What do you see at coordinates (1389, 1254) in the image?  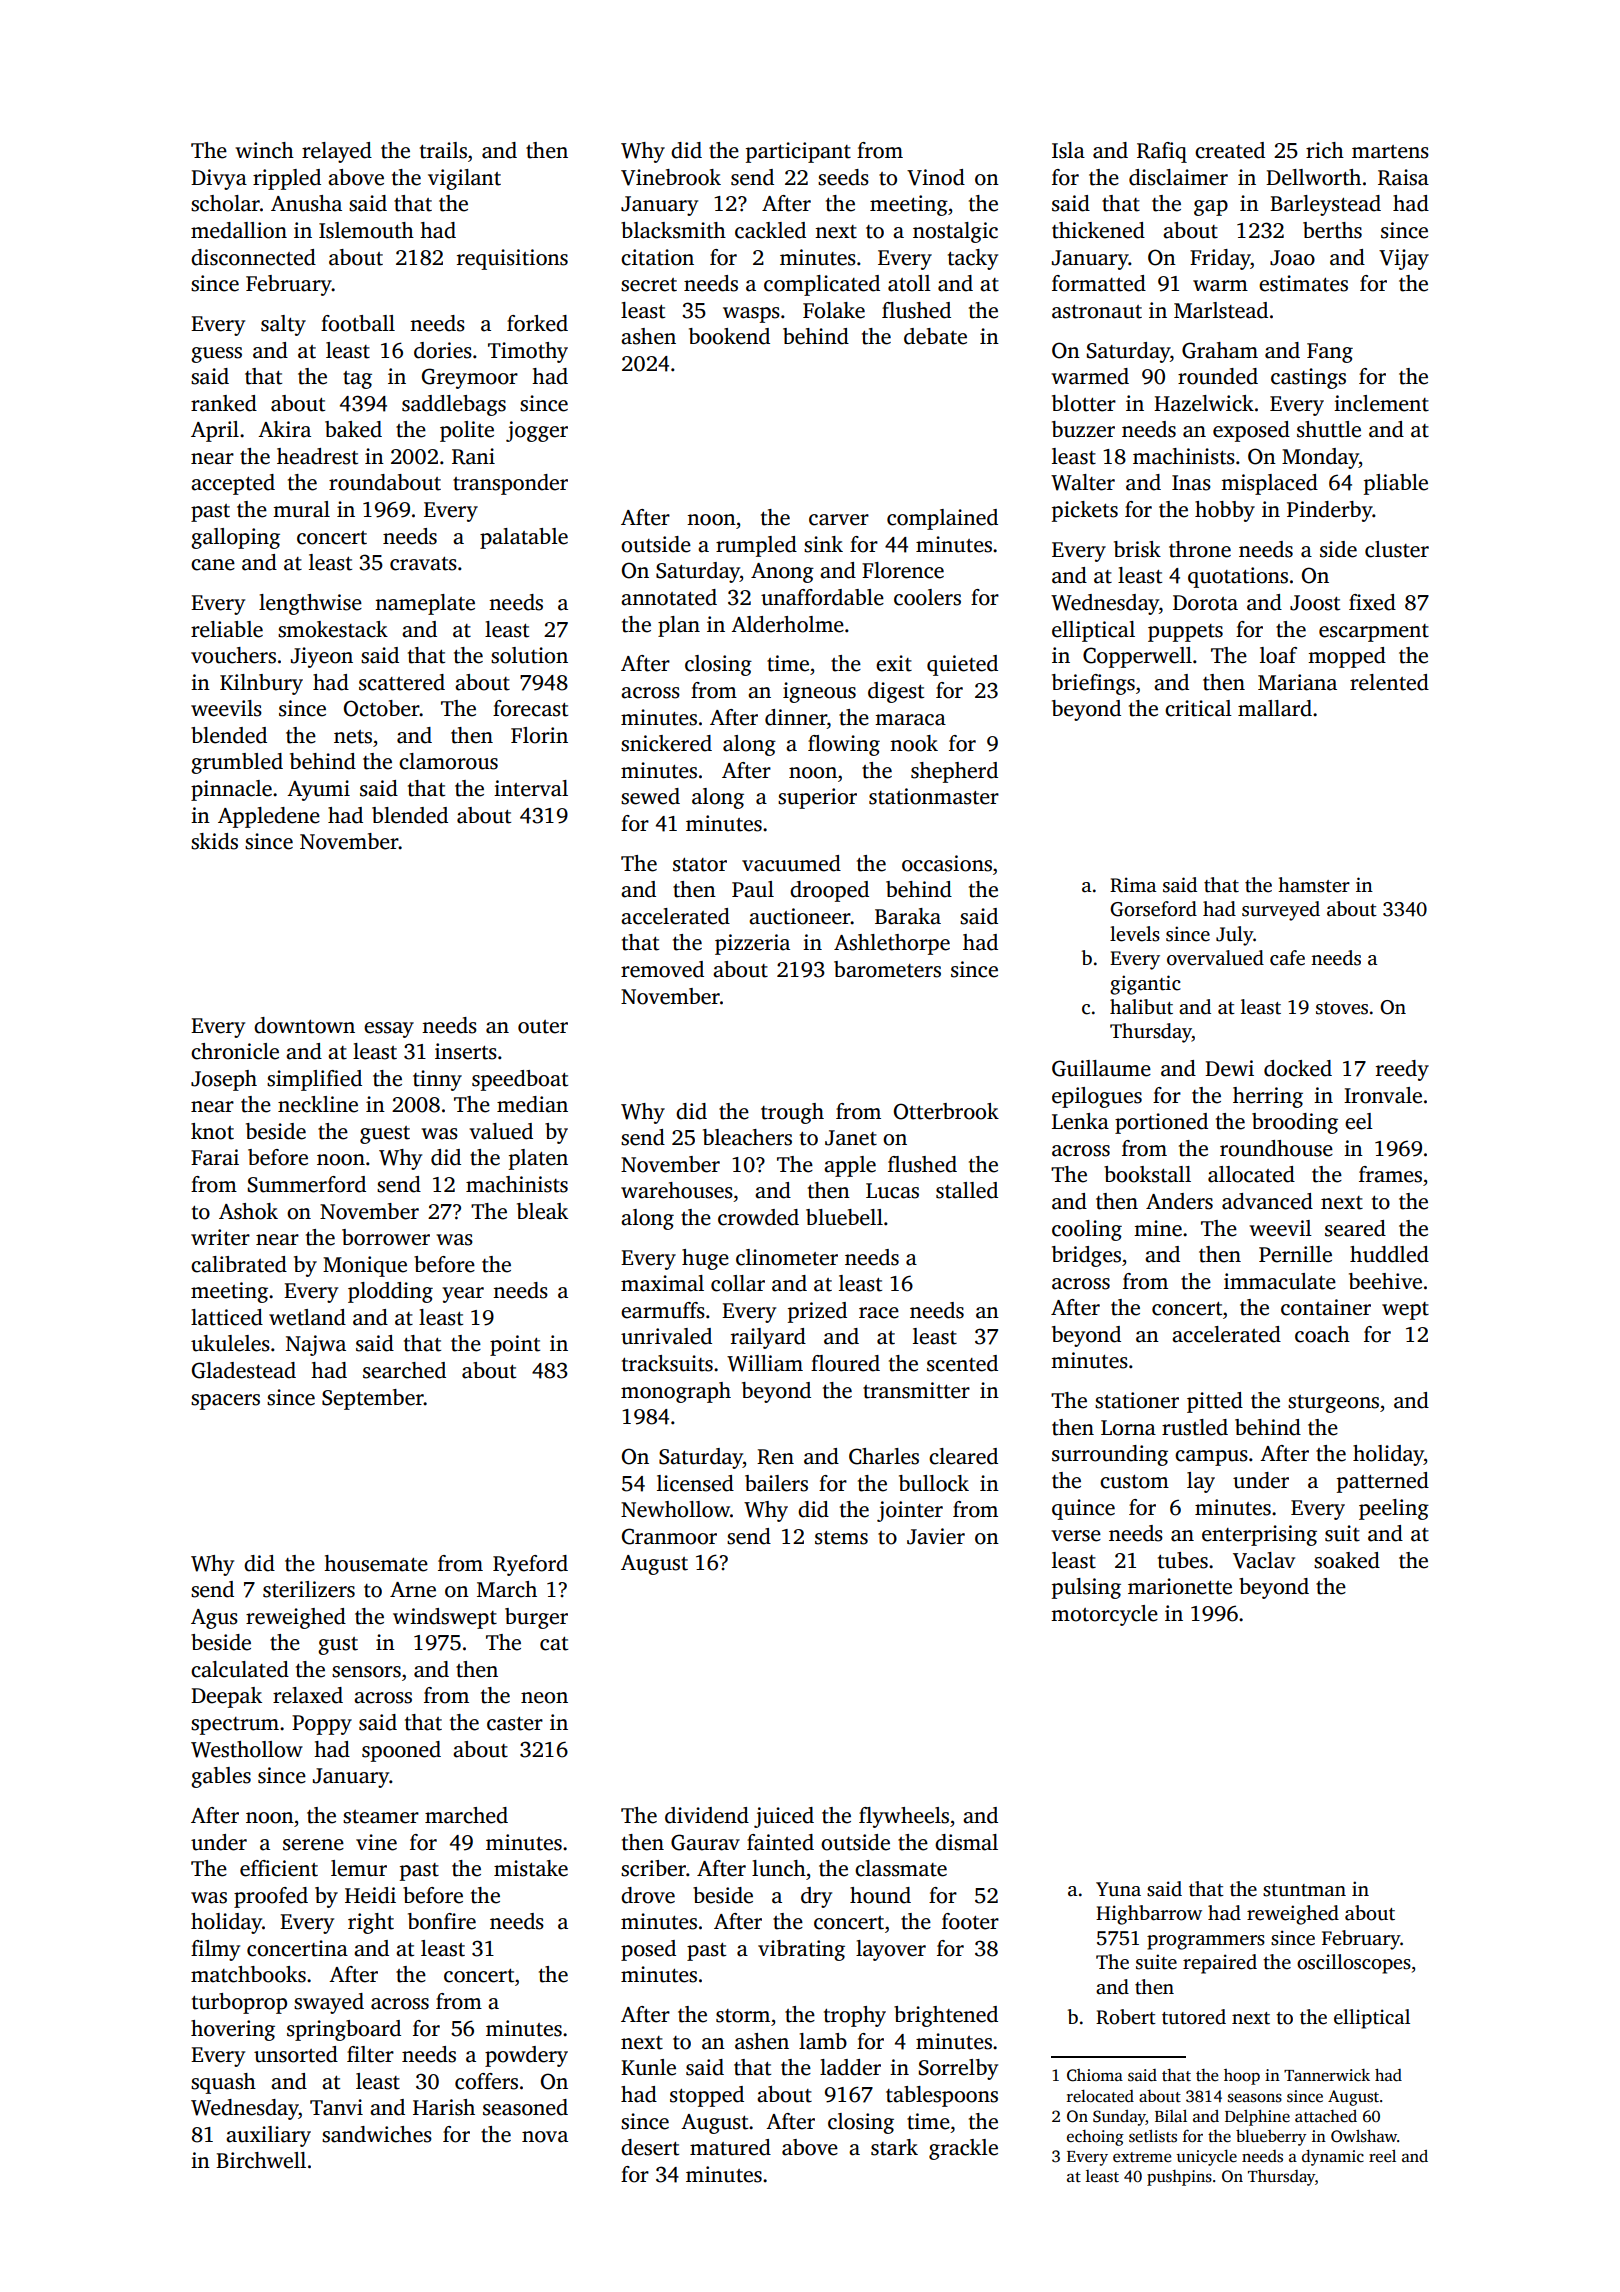 I see `huddled` at bounding box center [1389, 1254].
